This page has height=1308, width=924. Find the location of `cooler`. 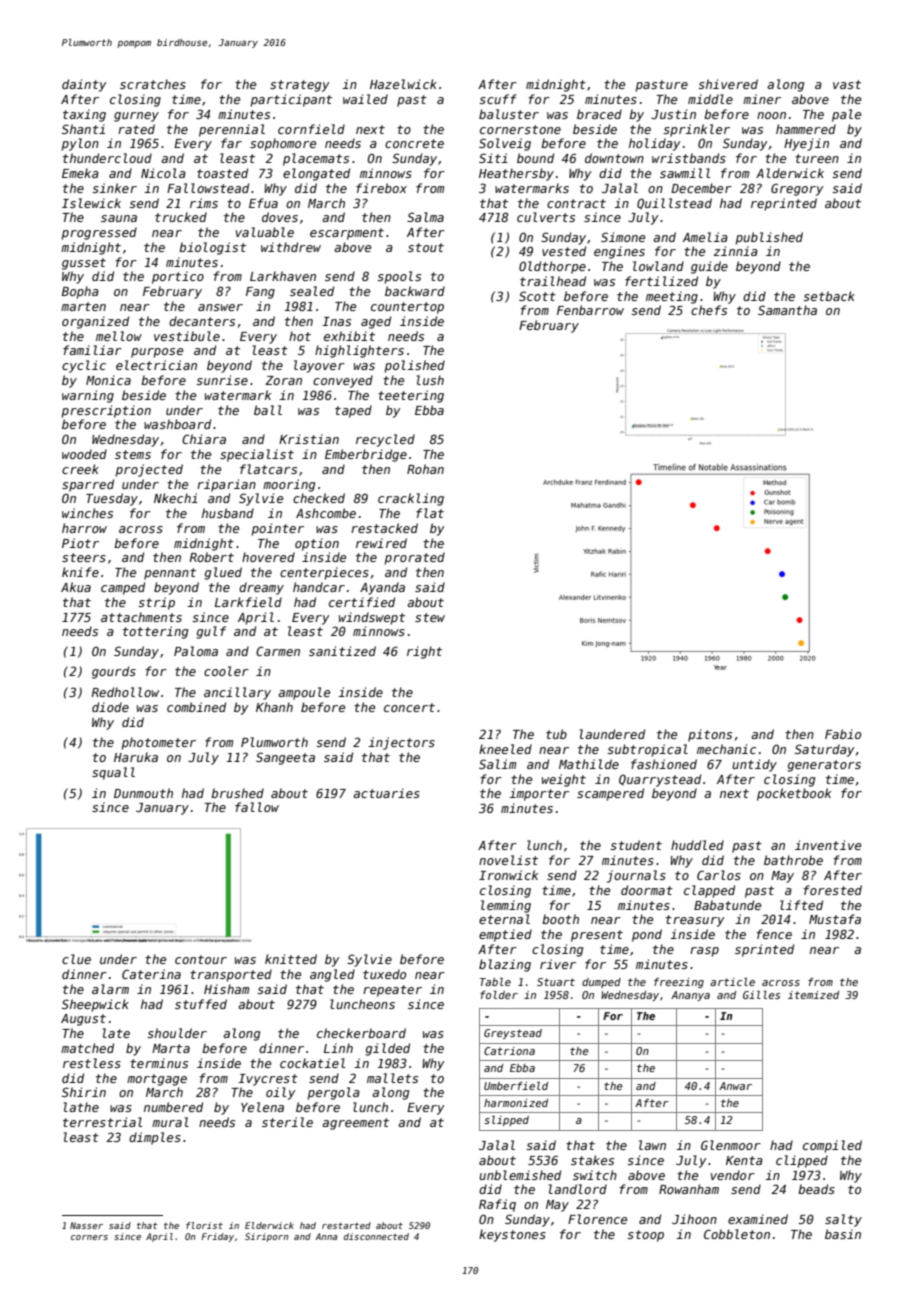

cooler is located at coordinates (226, 671).
